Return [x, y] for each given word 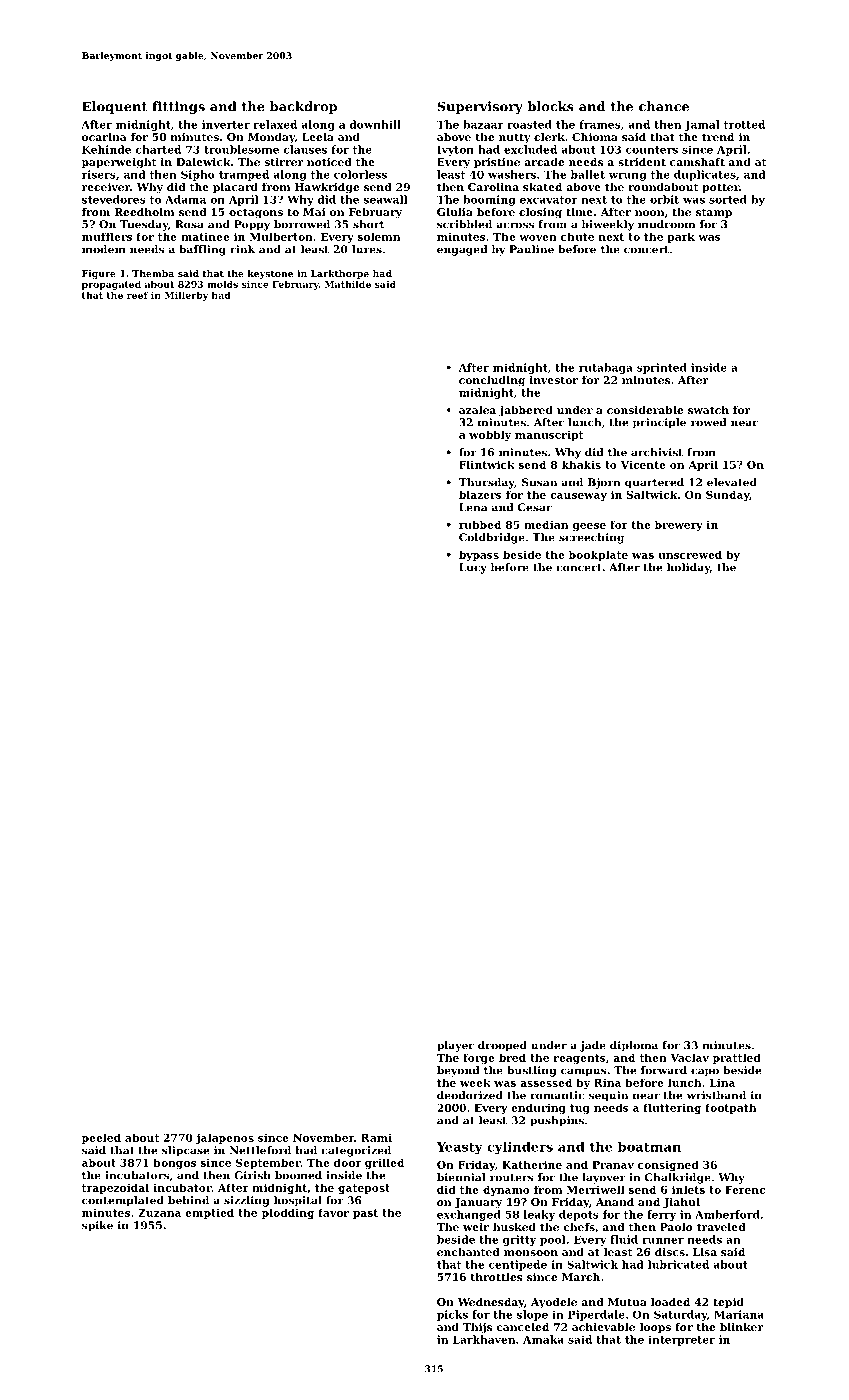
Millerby [186, 296]
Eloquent [114, 107]
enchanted [468, 1252]
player [455, 1046]
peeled [101, 1138]
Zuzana [159, 1213]
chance [664, 106]
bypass [479, 555]
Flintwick [487, 464]
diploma [634, 1046]
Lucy [473, 568]
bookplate [598, 555]
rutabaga [606, 368]
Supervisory [480, 107]
